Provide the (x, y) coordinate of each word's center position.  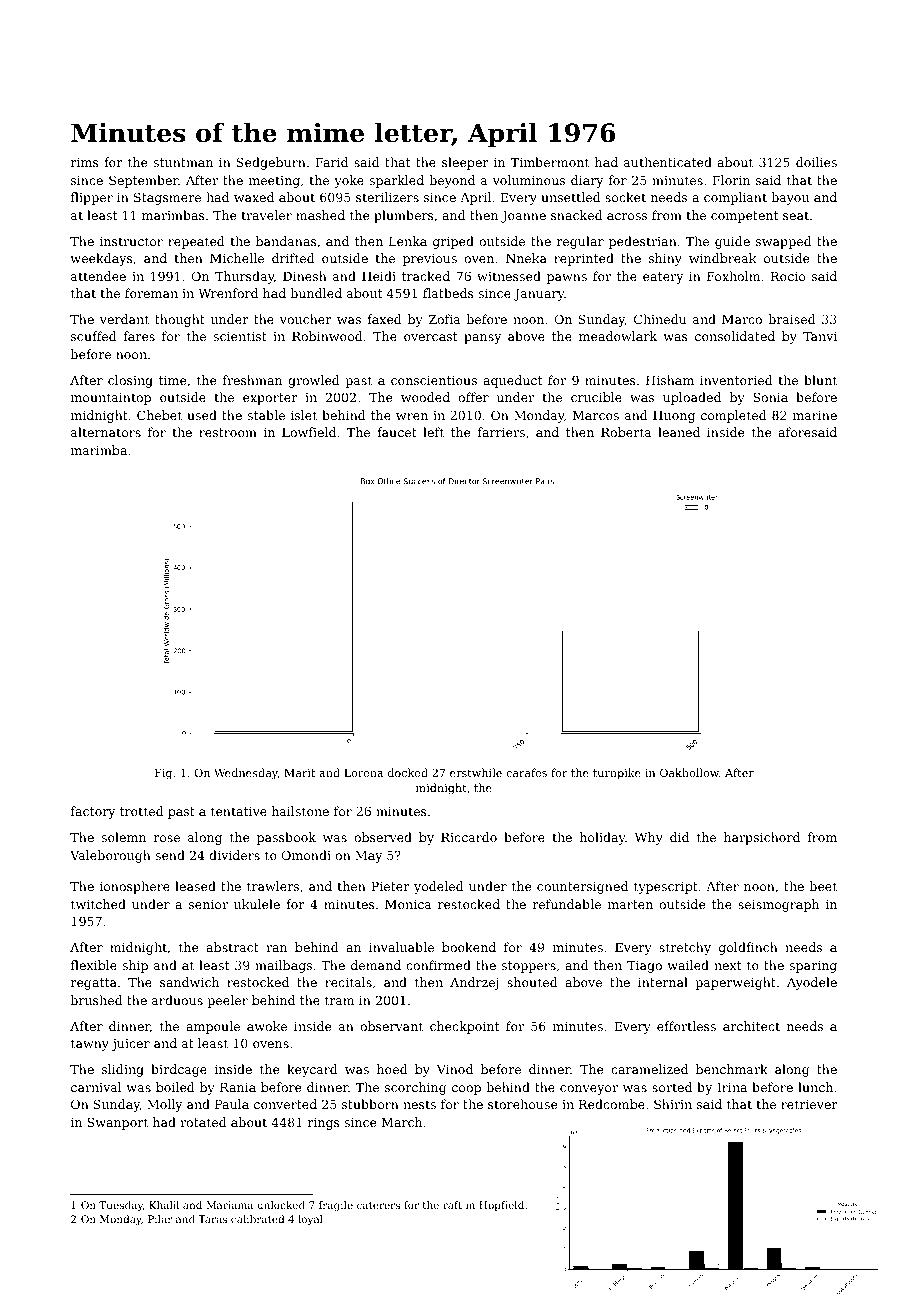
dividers (234, 855)
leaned (679, 432)
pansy (482, 339)
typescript (666, 888)
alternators (106, 432)
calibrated (257, 1219)
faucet (397, 432)
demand (376, 965)
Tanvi (820, 336)
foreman (151, 293)
